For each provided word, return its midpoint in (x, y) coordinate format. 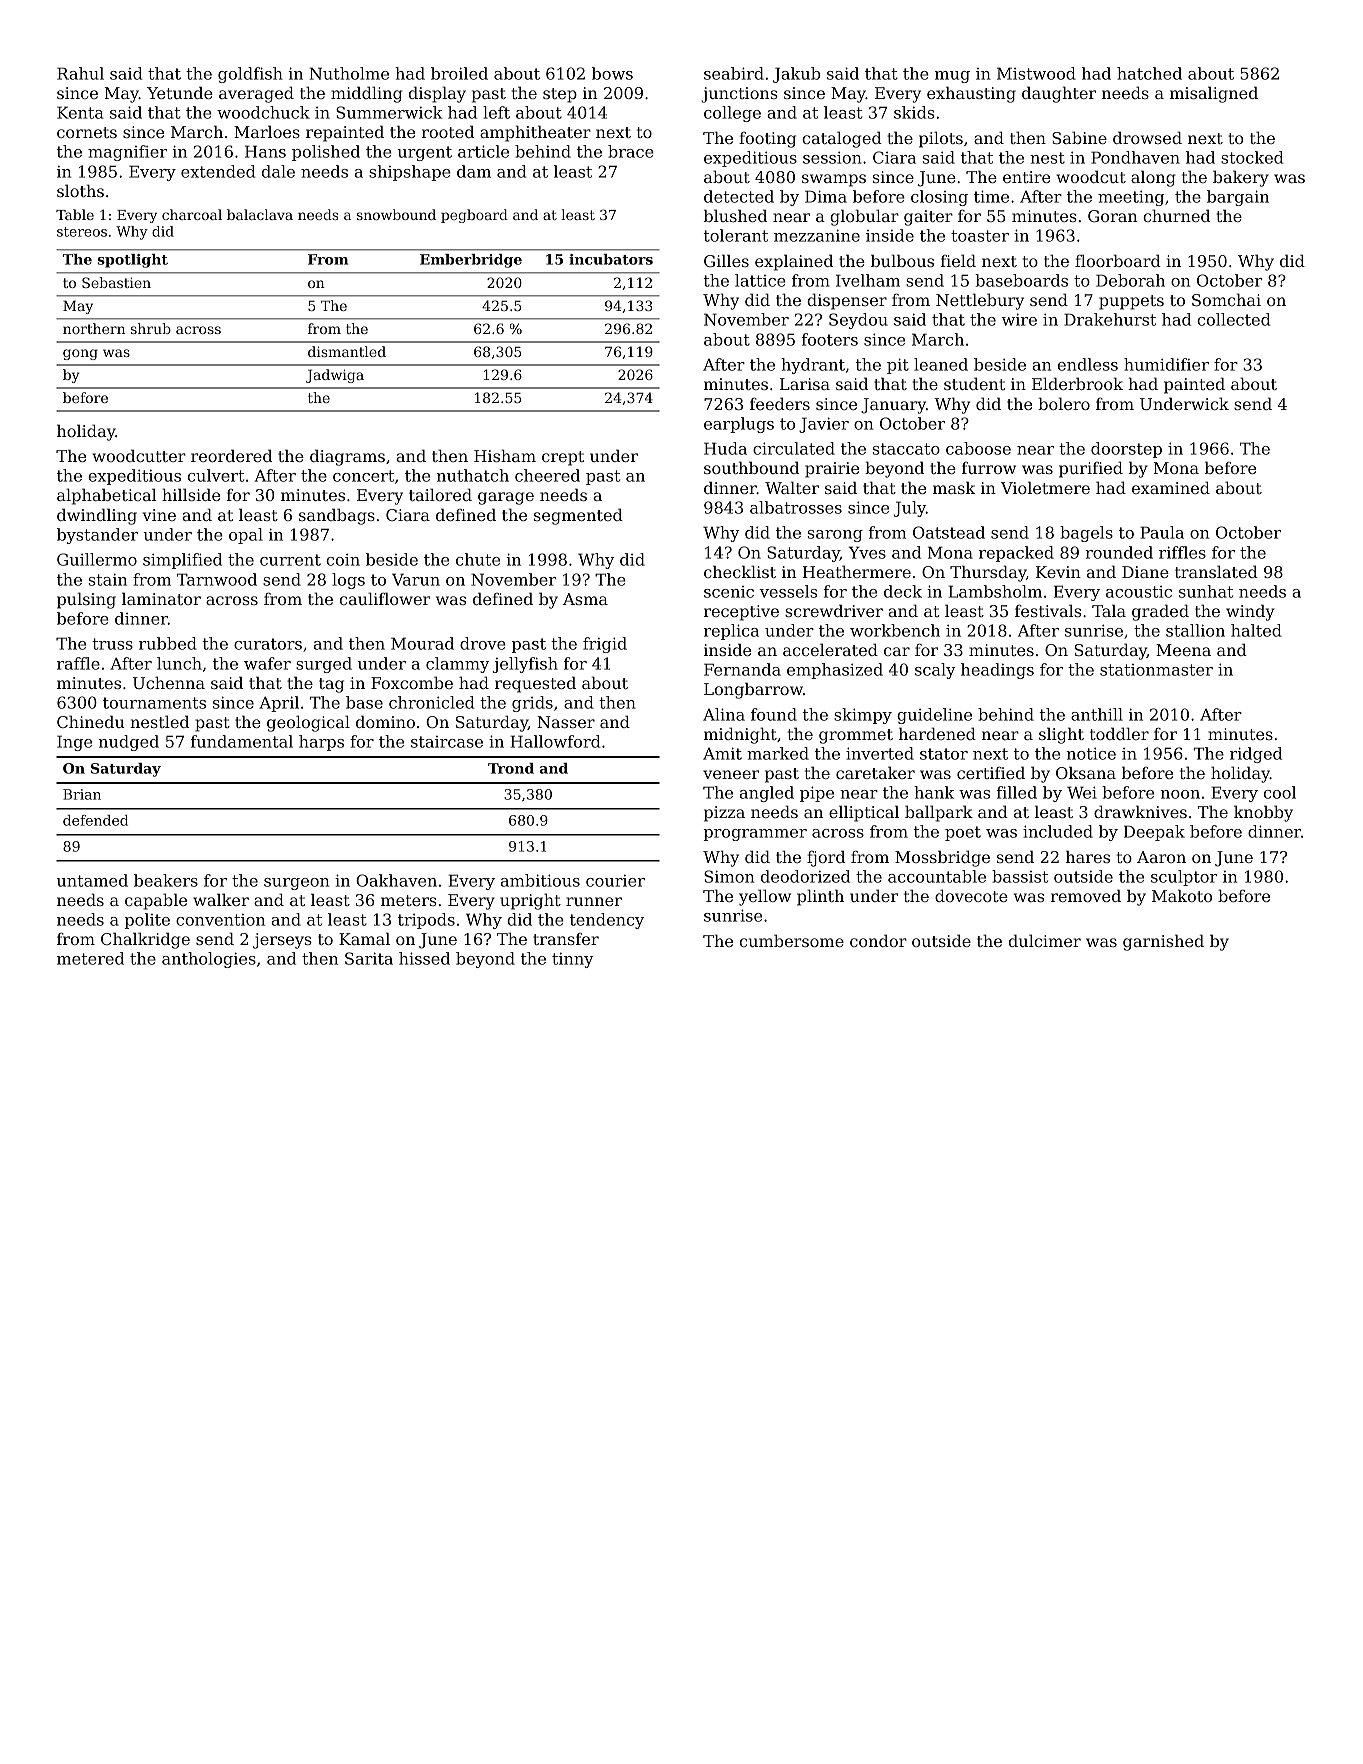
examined (1171, 487)
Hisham (505, 455)
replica (731, 632)
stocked (1252, 157)
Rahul (80, 73)
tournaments (154, 703)
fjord (826, 858)
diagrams (347, 457)
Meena (1183, 650)
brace (631, 151)
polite (147, 921)
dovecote (971, 895)
